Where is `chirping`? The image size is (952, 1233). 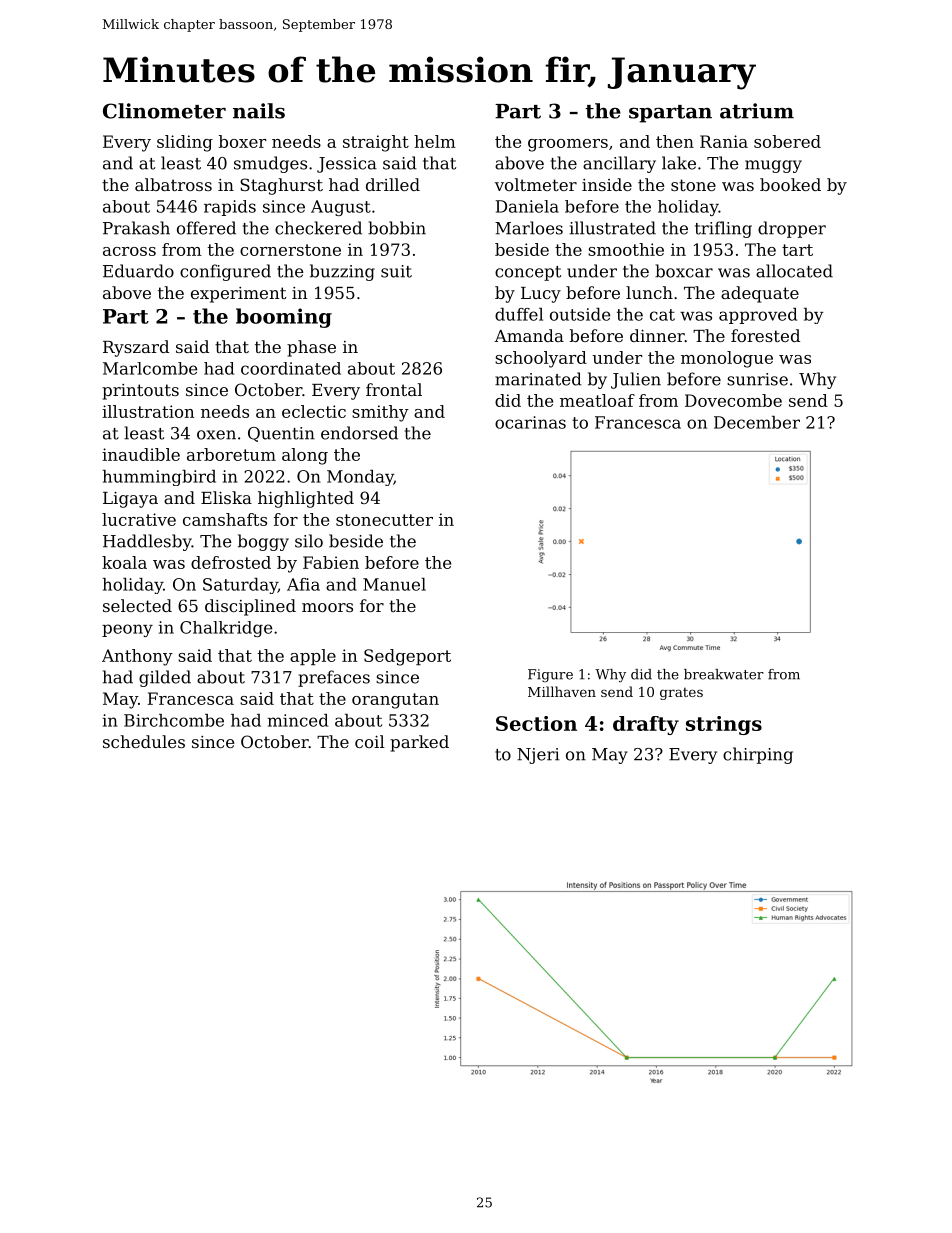 chirping is located at coordinates (758, 755).
